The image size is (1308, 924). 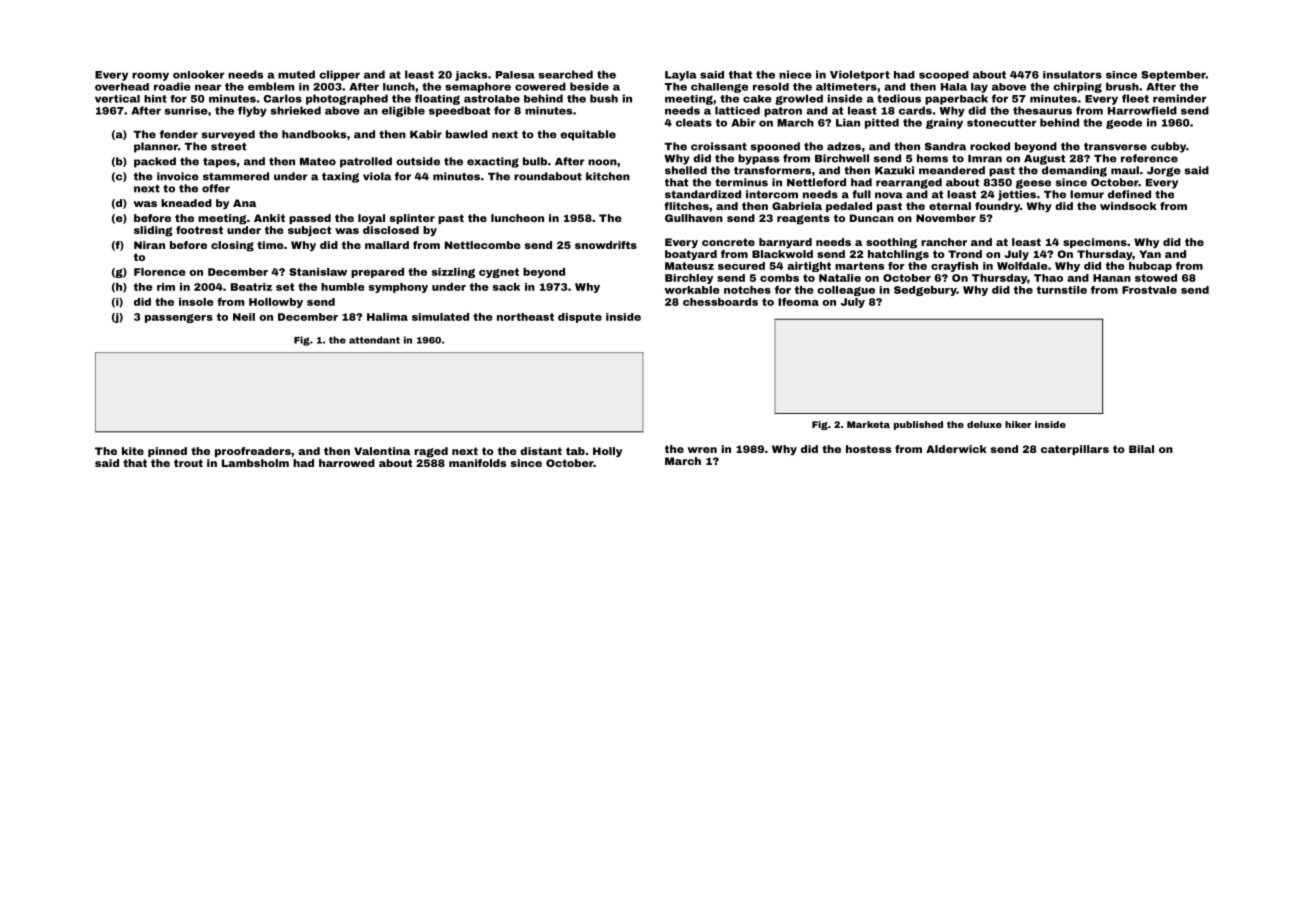 I want to click on combs, so click(x=779, y=278).
